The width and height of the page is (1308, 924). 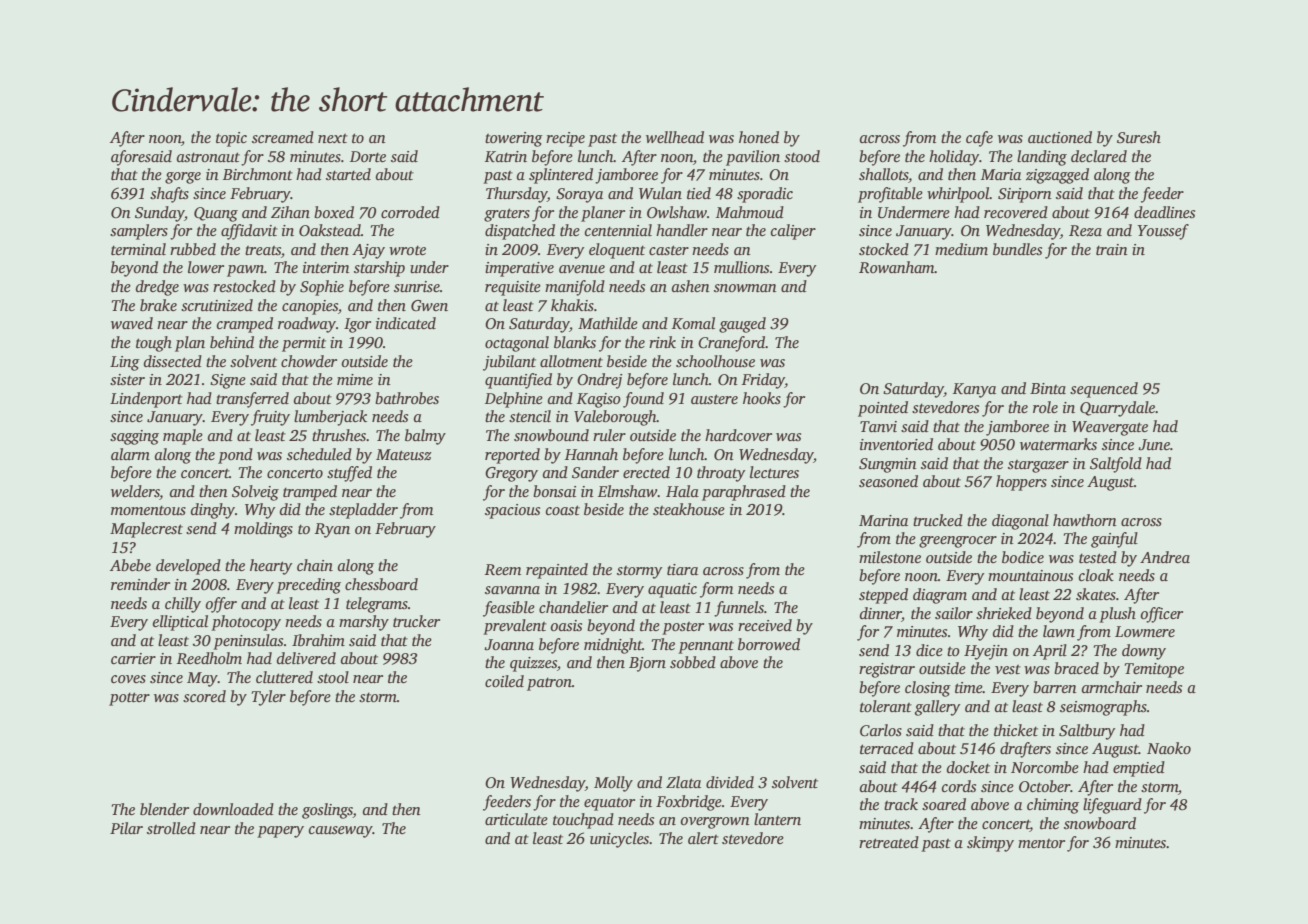 What do you see at coordinates (134, 437) in the page?
I see `sagging` at bounding box center [134, 437].
